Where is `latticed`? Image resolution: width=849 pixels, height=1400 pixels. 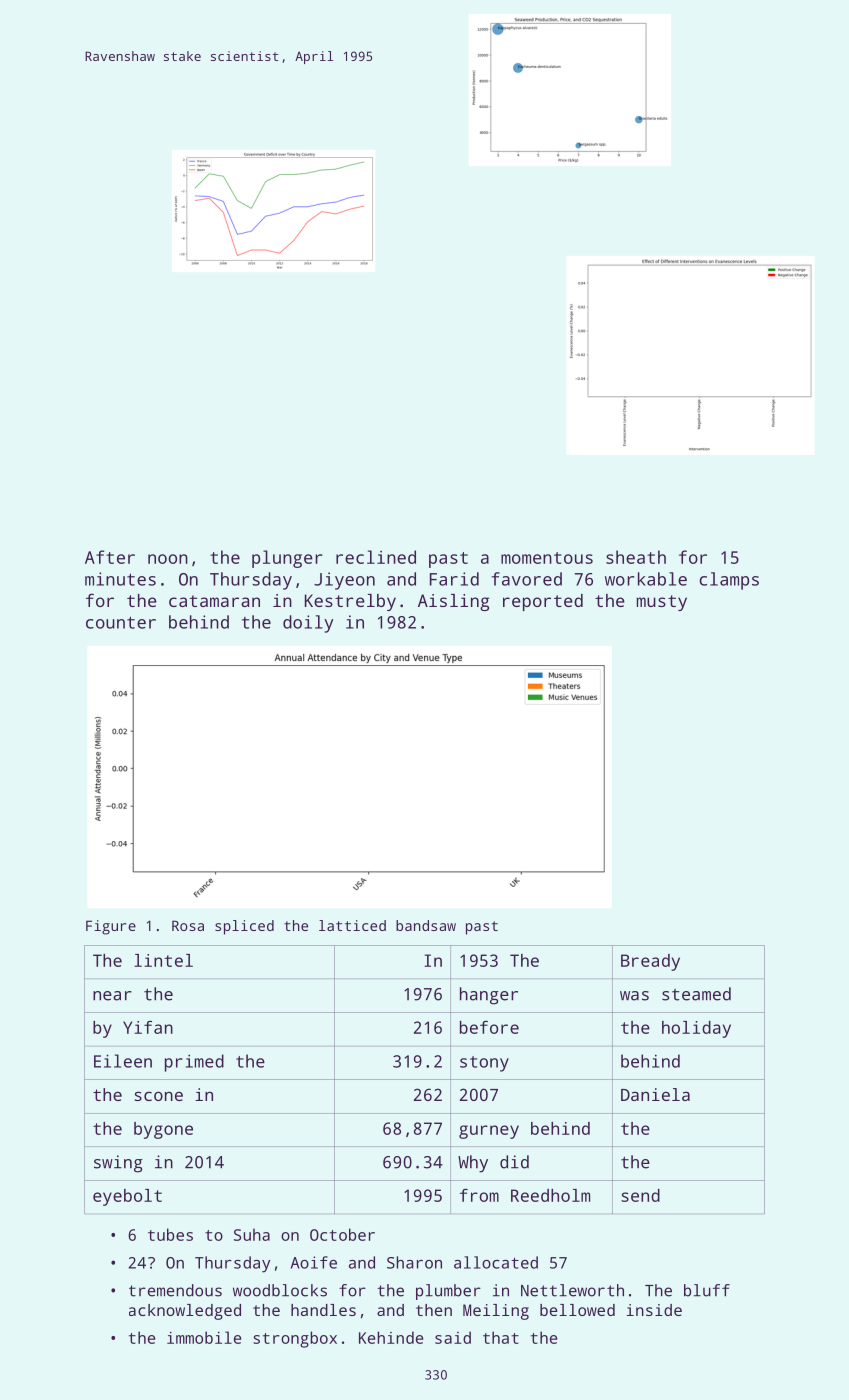 latticed is located at coordinates (352, 925).
